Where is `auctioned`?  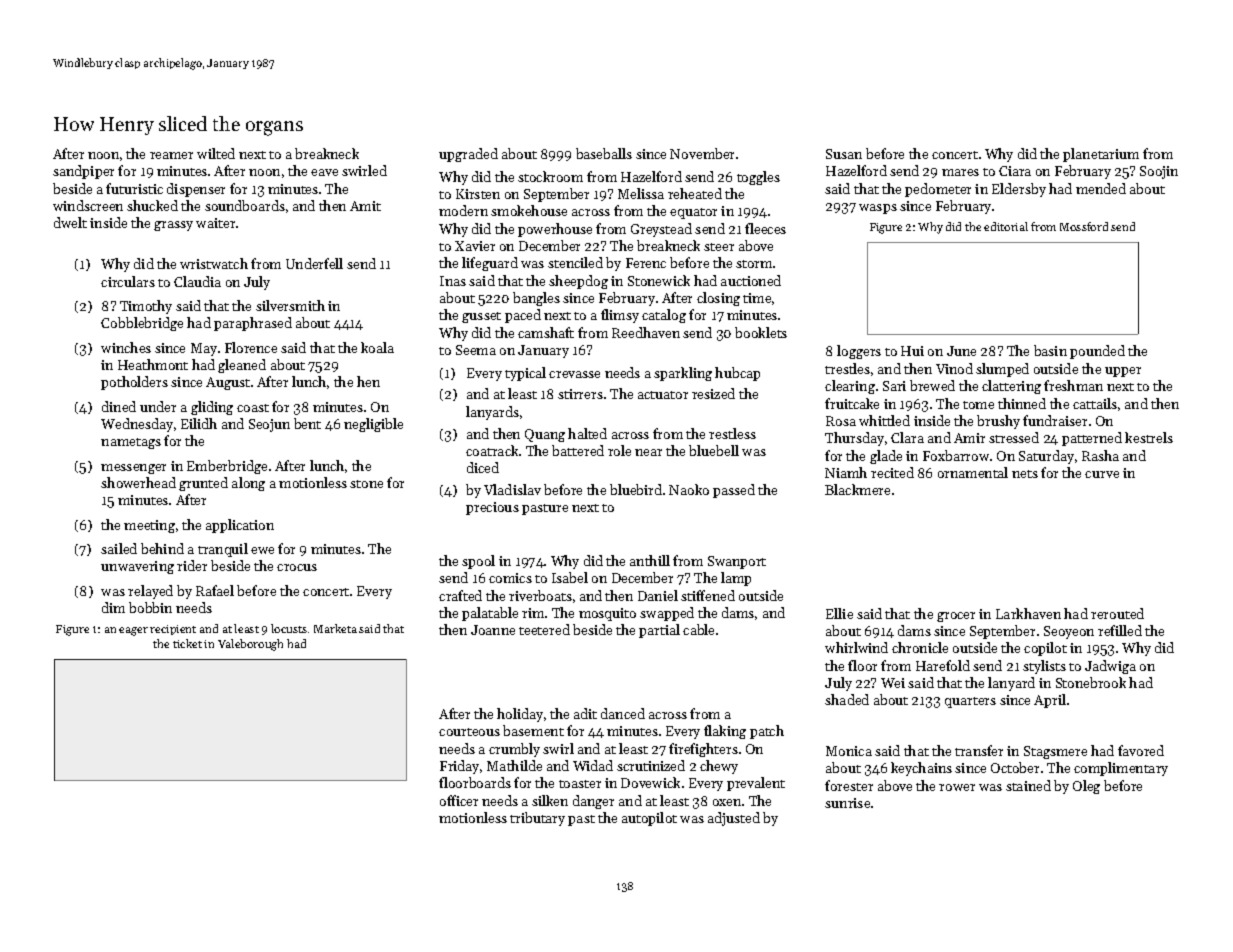 auctioned is located at coordinates (751, 280).
